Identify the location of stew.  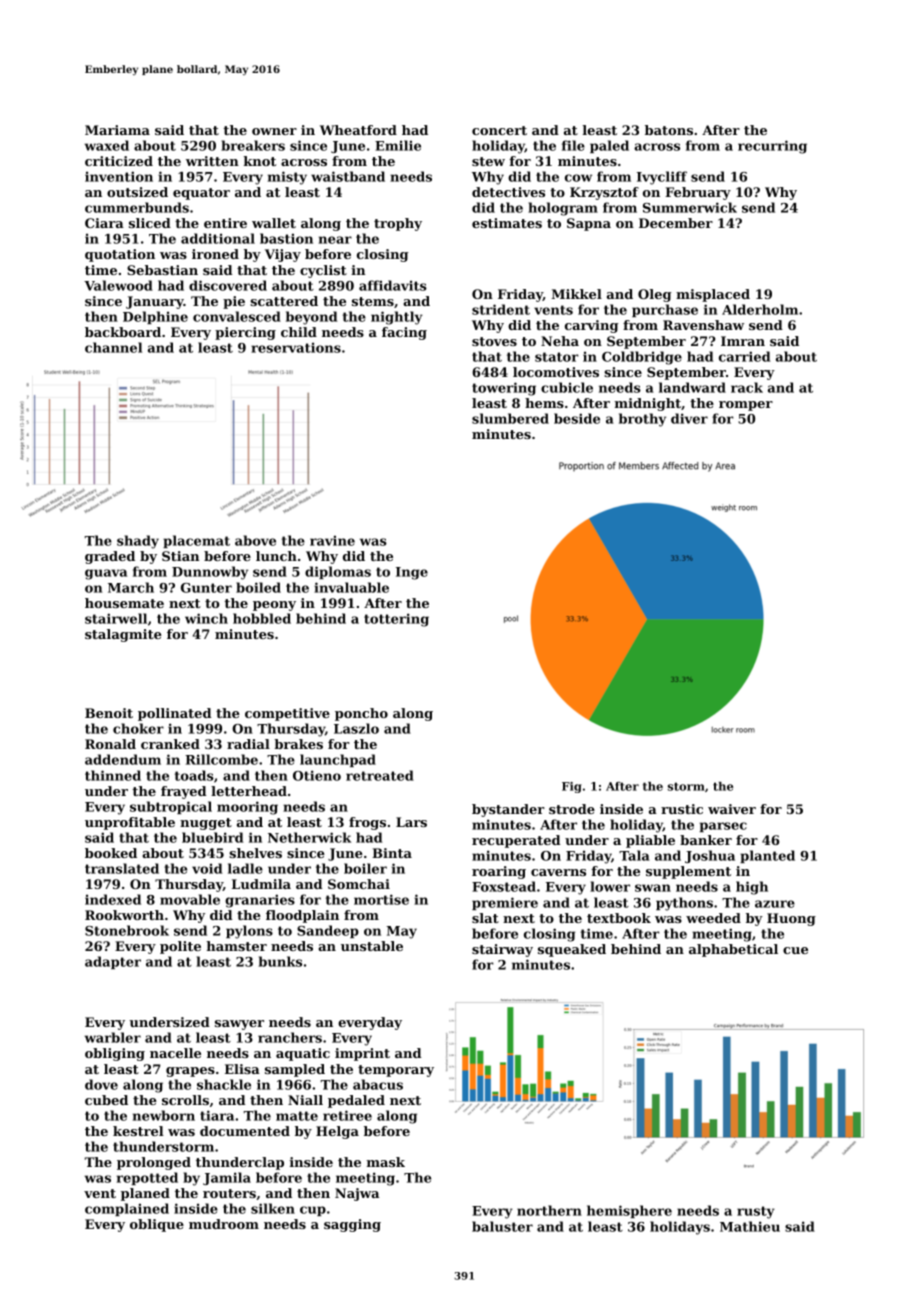
(488, 161).
